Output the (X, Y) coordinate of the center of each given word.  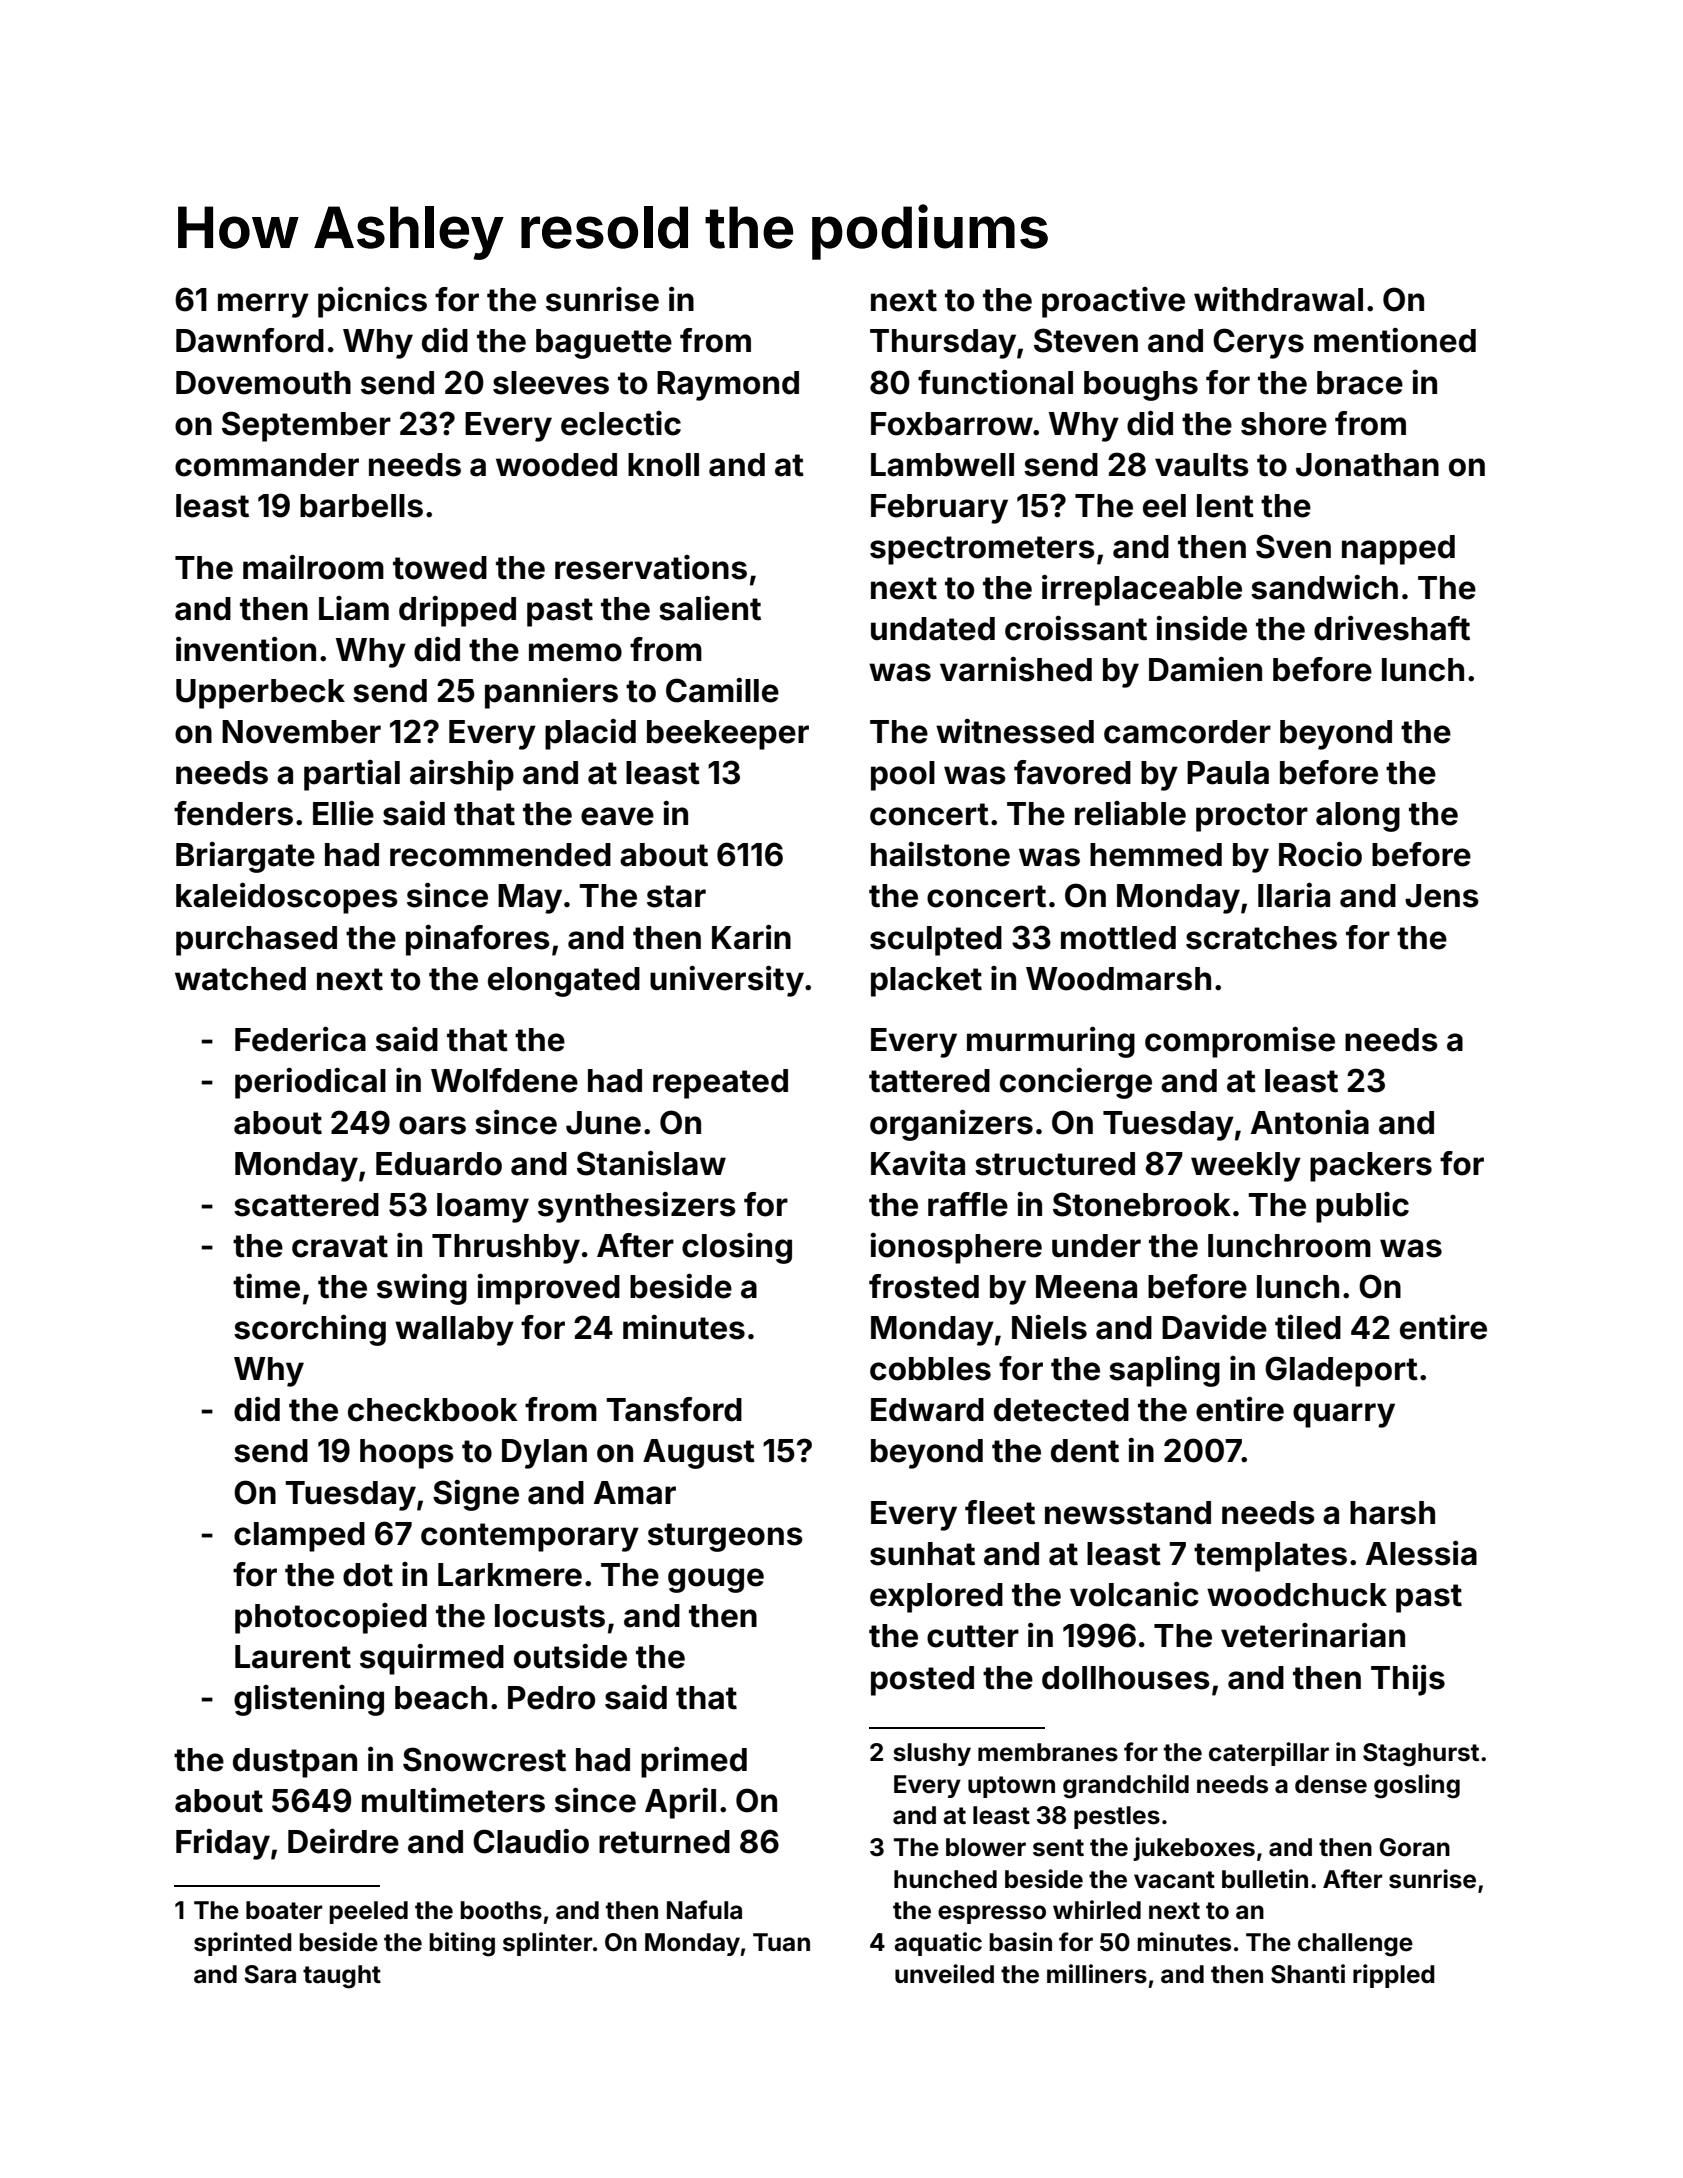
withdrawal (1278, 299)
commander (267, 465)
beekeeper (728, 735)
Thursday (943, 344)
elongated (564, 982)
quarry (1344, 1415)
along (1358, 817)
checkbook (433, 1410)
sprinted (243, 1944)
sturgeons (725, 1537)
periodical (310, 1083)
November (301, 732)
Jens (1442, 896)
